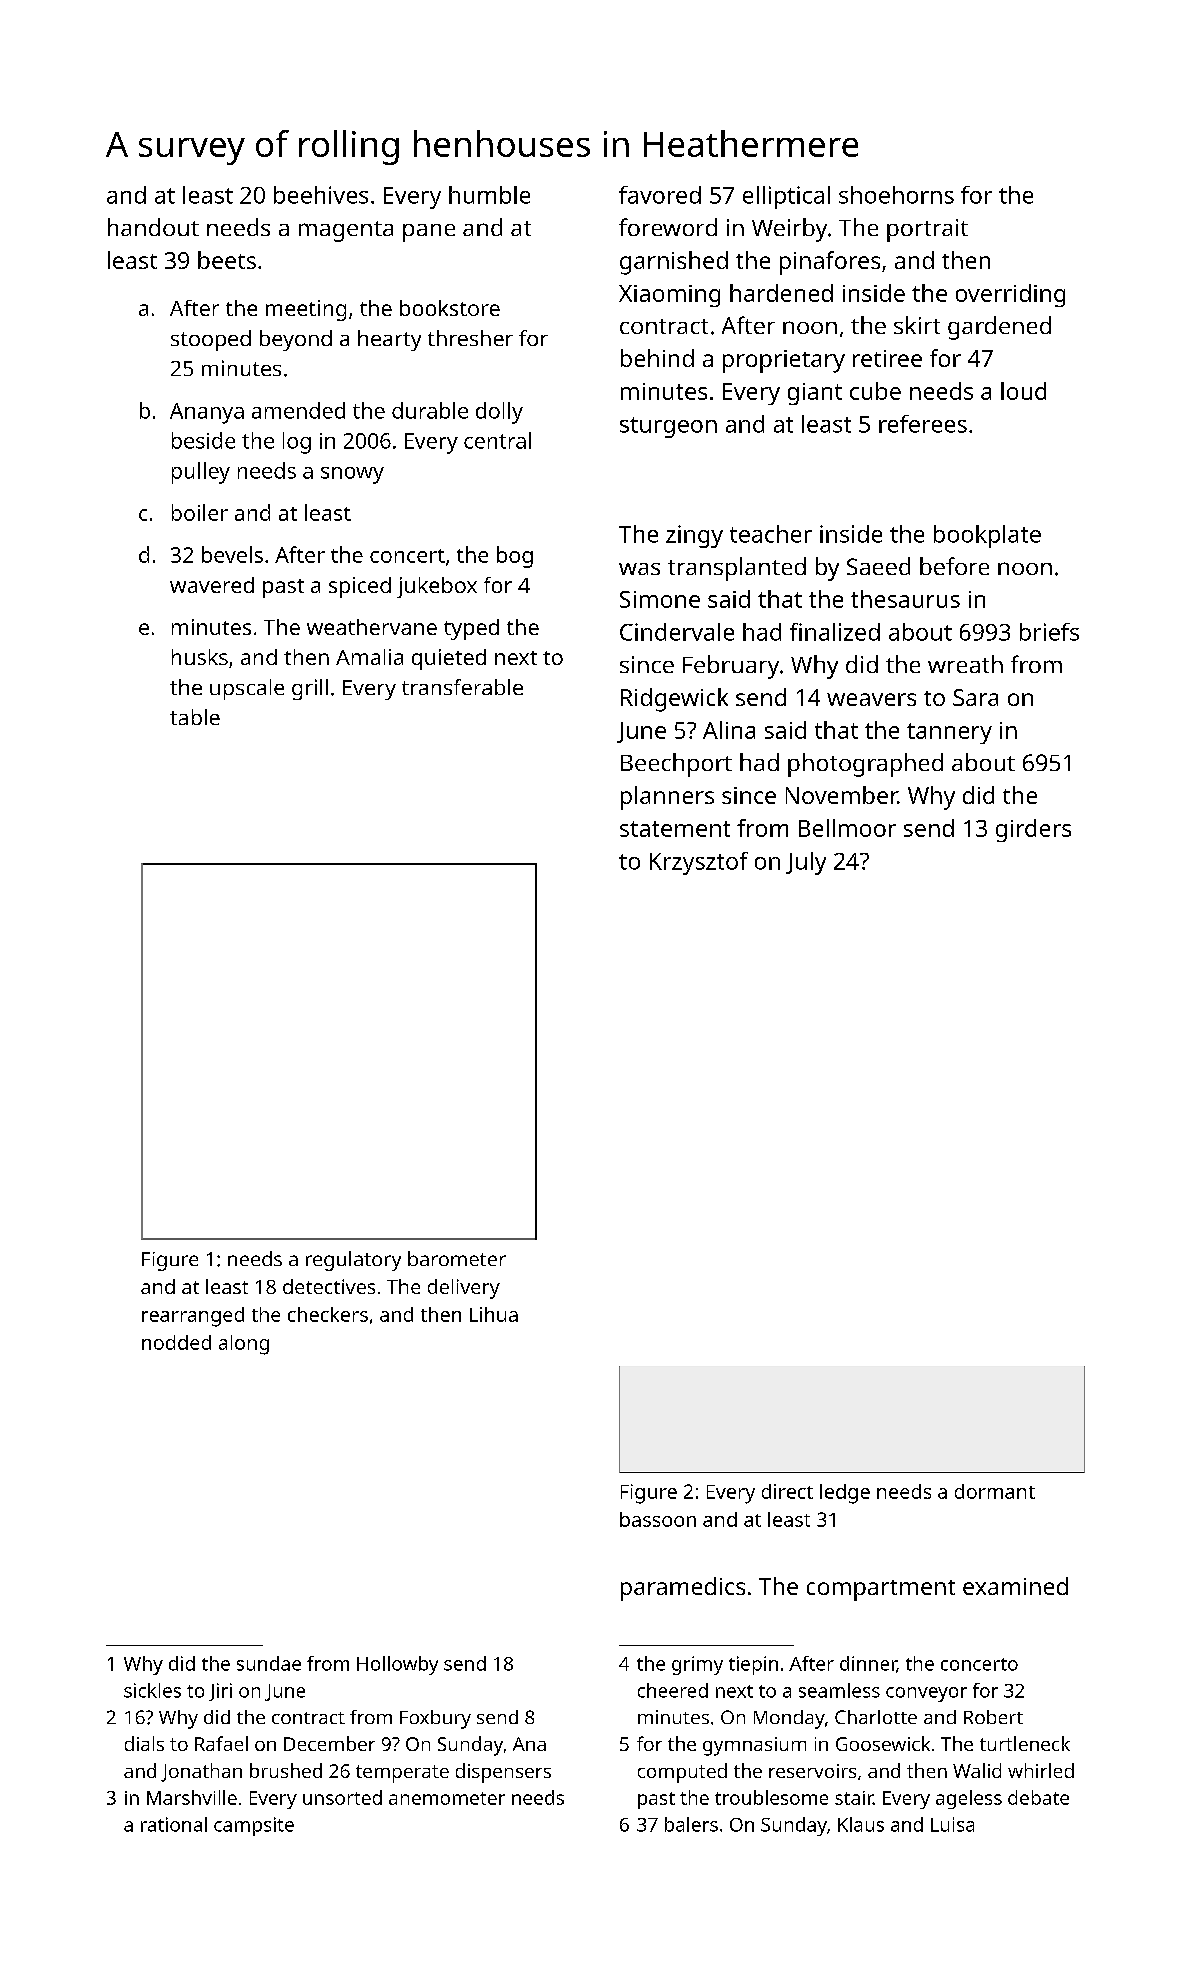  I want to click on Krzysztof, so click(699, 863).
